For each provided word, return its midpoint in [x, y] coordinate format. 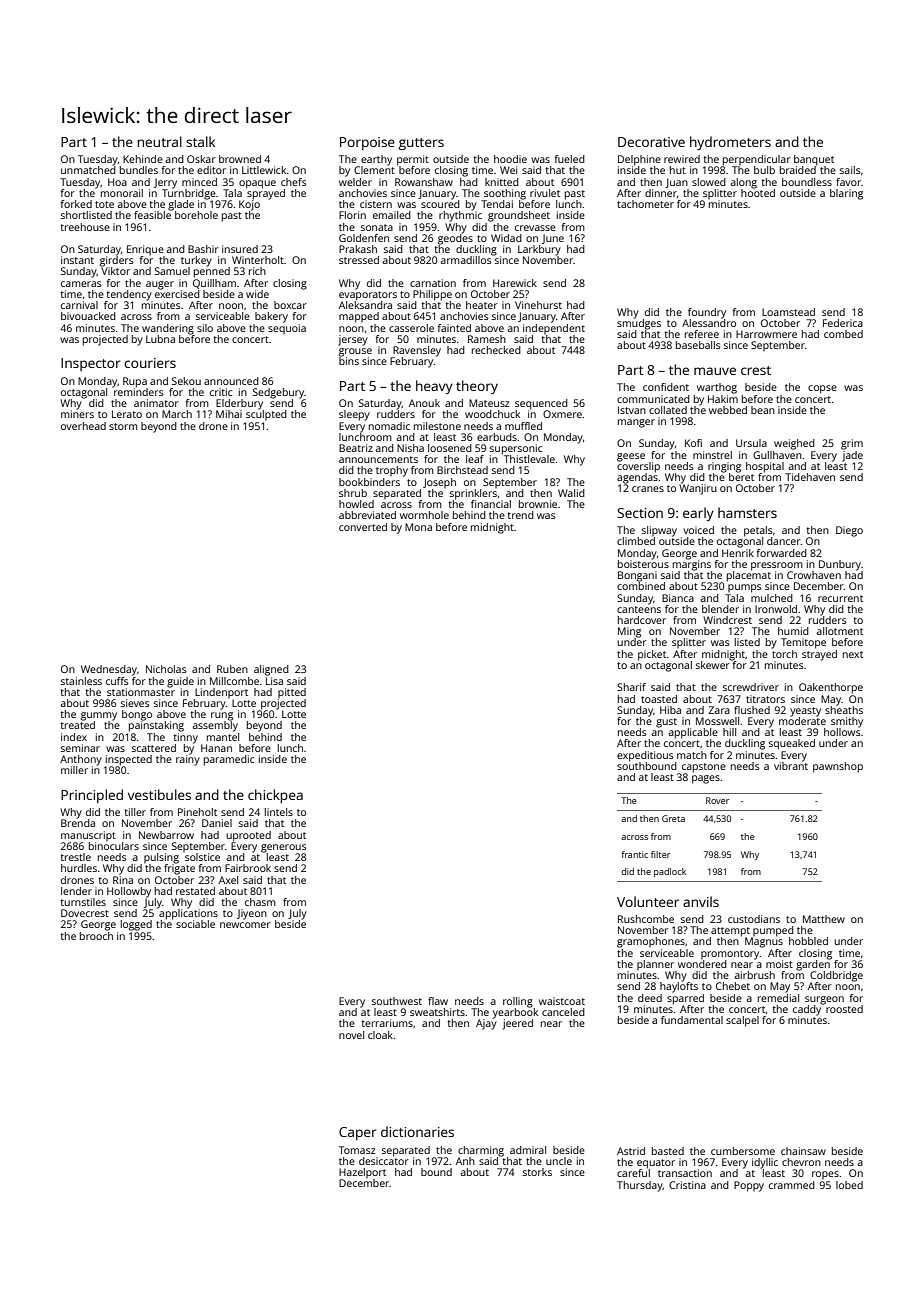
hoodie [510, 159]
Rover [717, 800]
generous [284, 848]
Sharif [631, 687]
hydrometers [730, 143]
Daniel [217, 823]
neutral [159, 141]
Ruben [232, 669]
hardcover [642, 620]
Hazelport [362, 1173]
